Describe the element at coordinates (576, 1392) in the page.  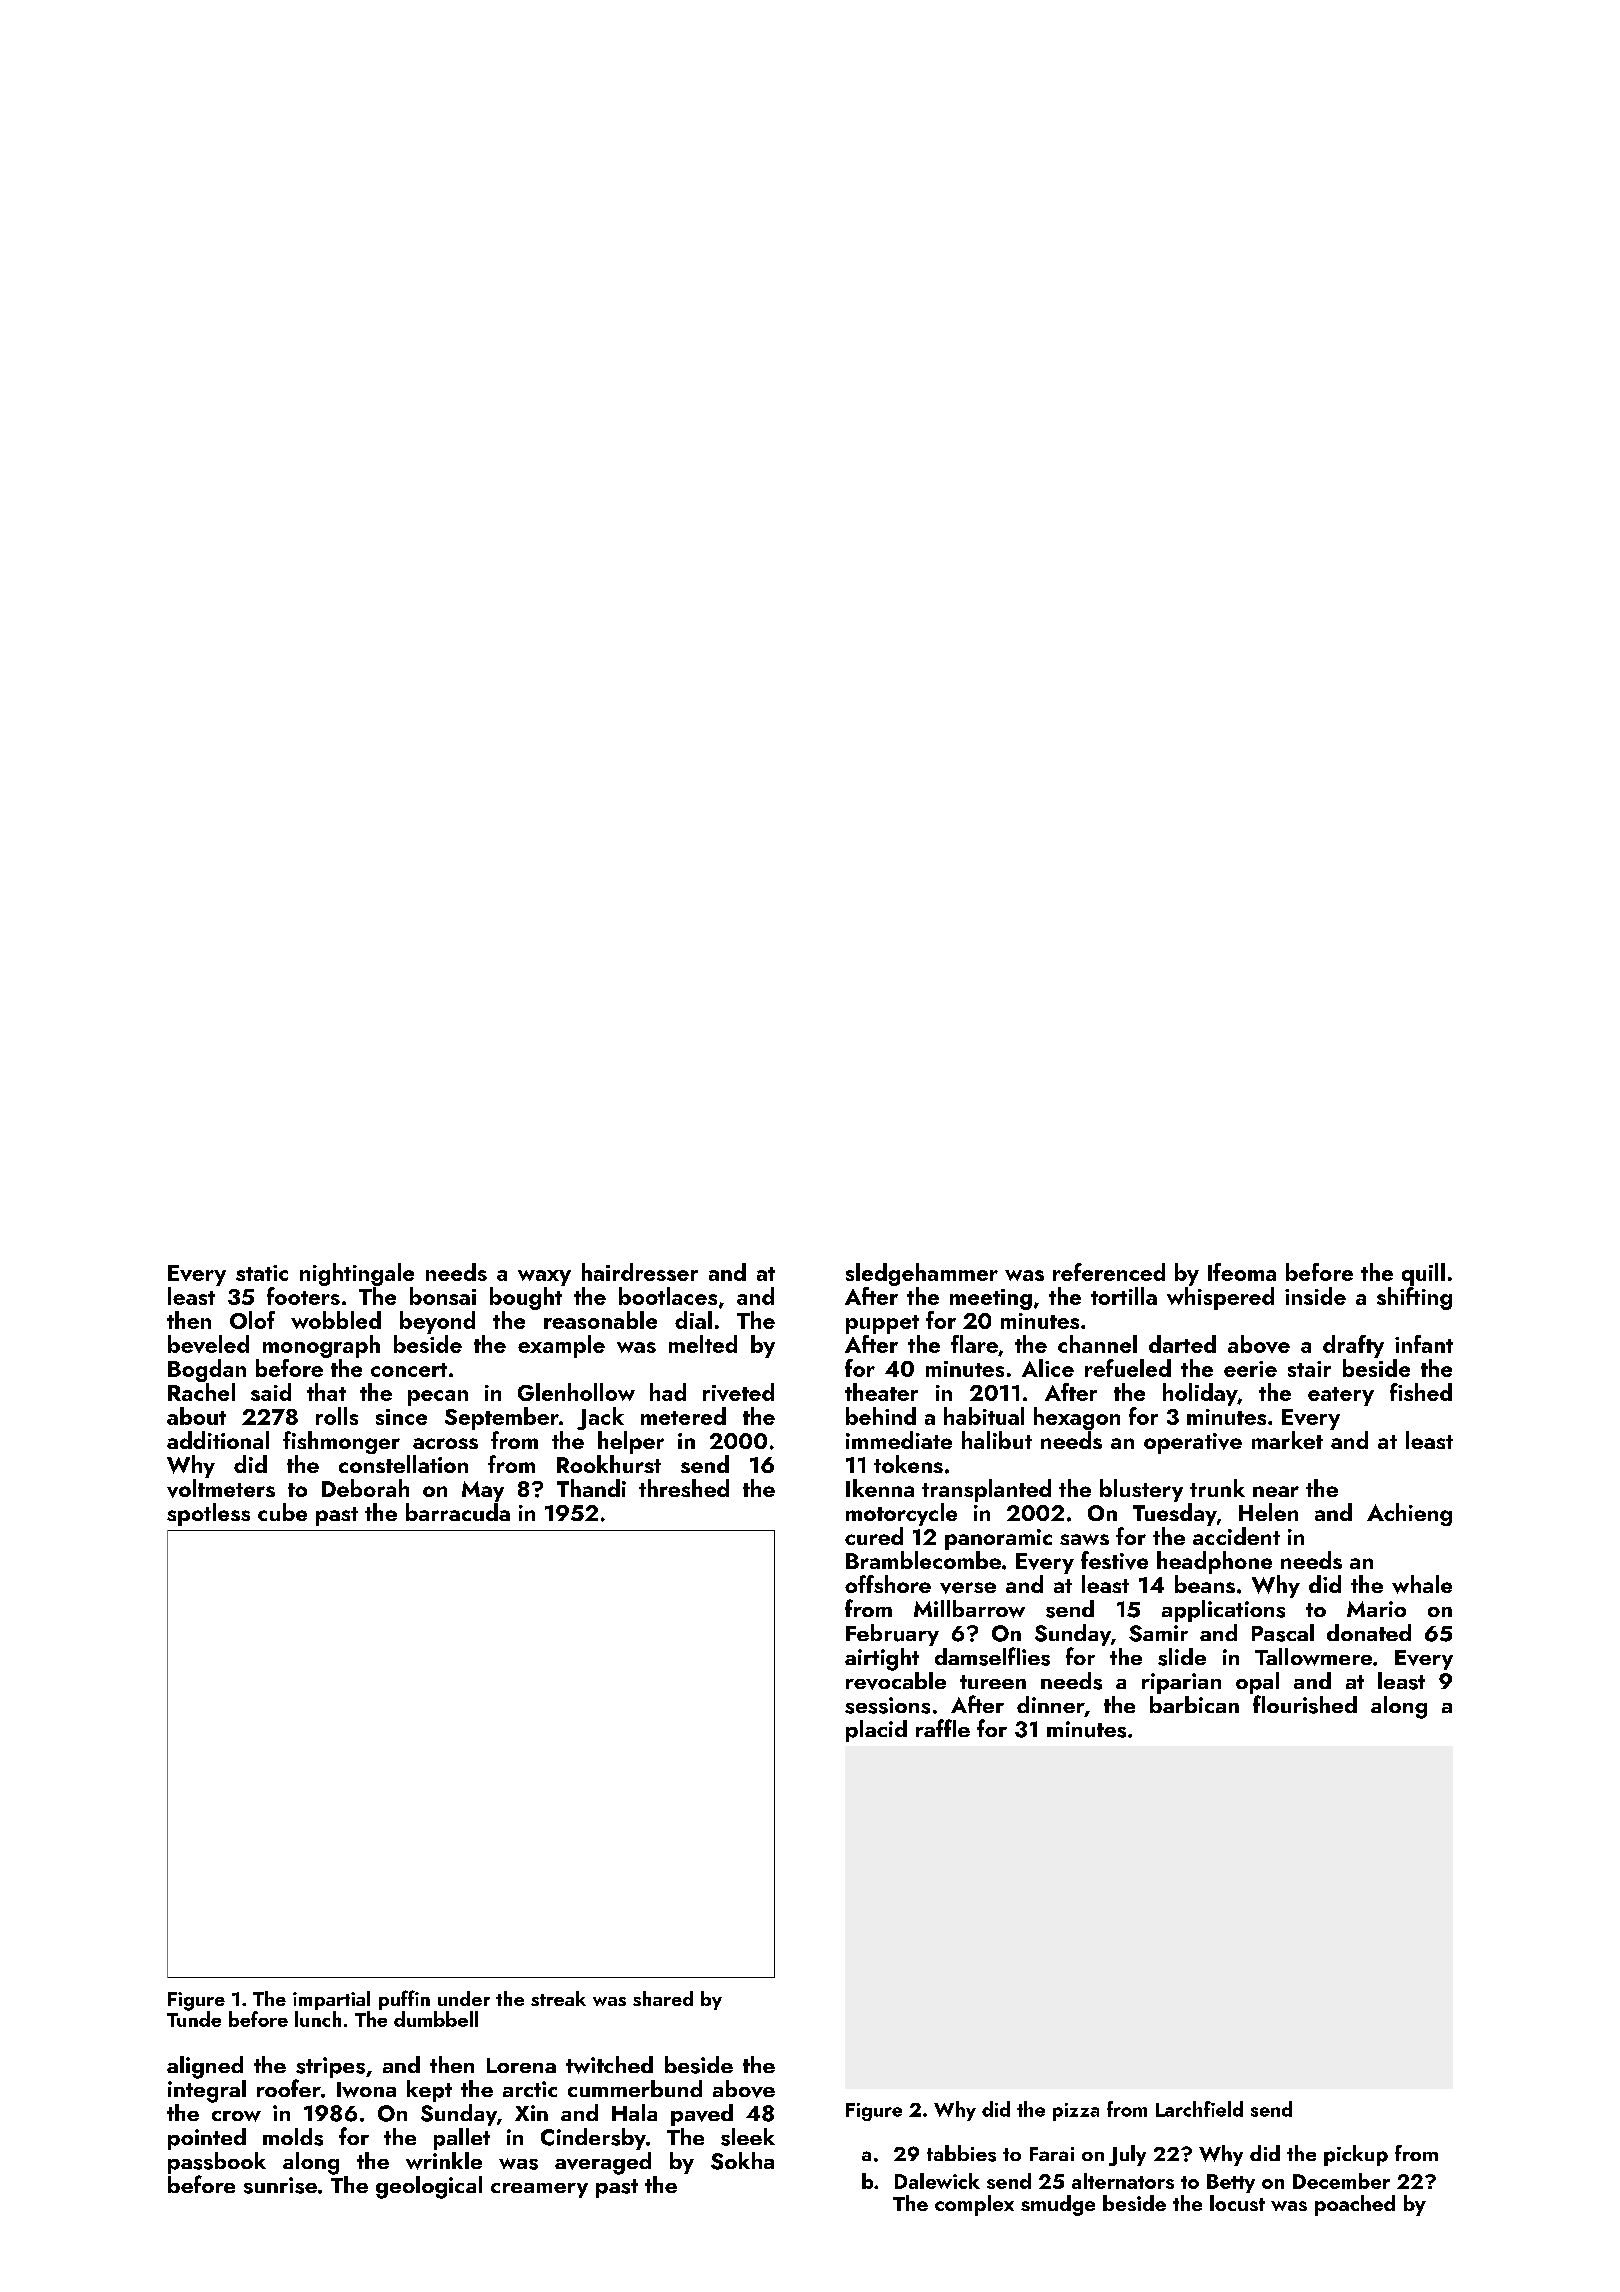
I see `Glenhollow` at that location.
